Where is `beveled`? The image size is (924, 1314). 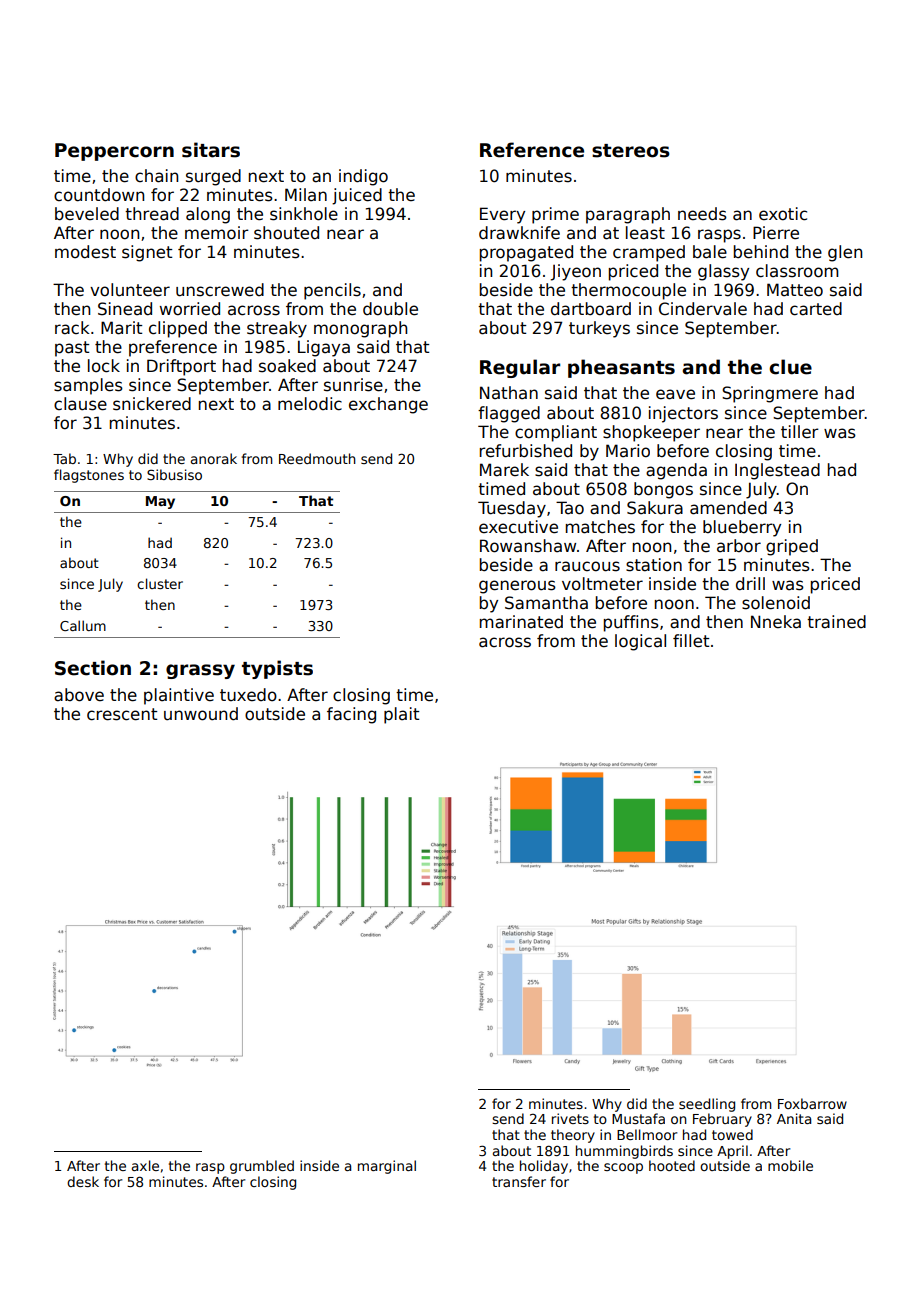 beveled is located at coordinates (87, 214).
